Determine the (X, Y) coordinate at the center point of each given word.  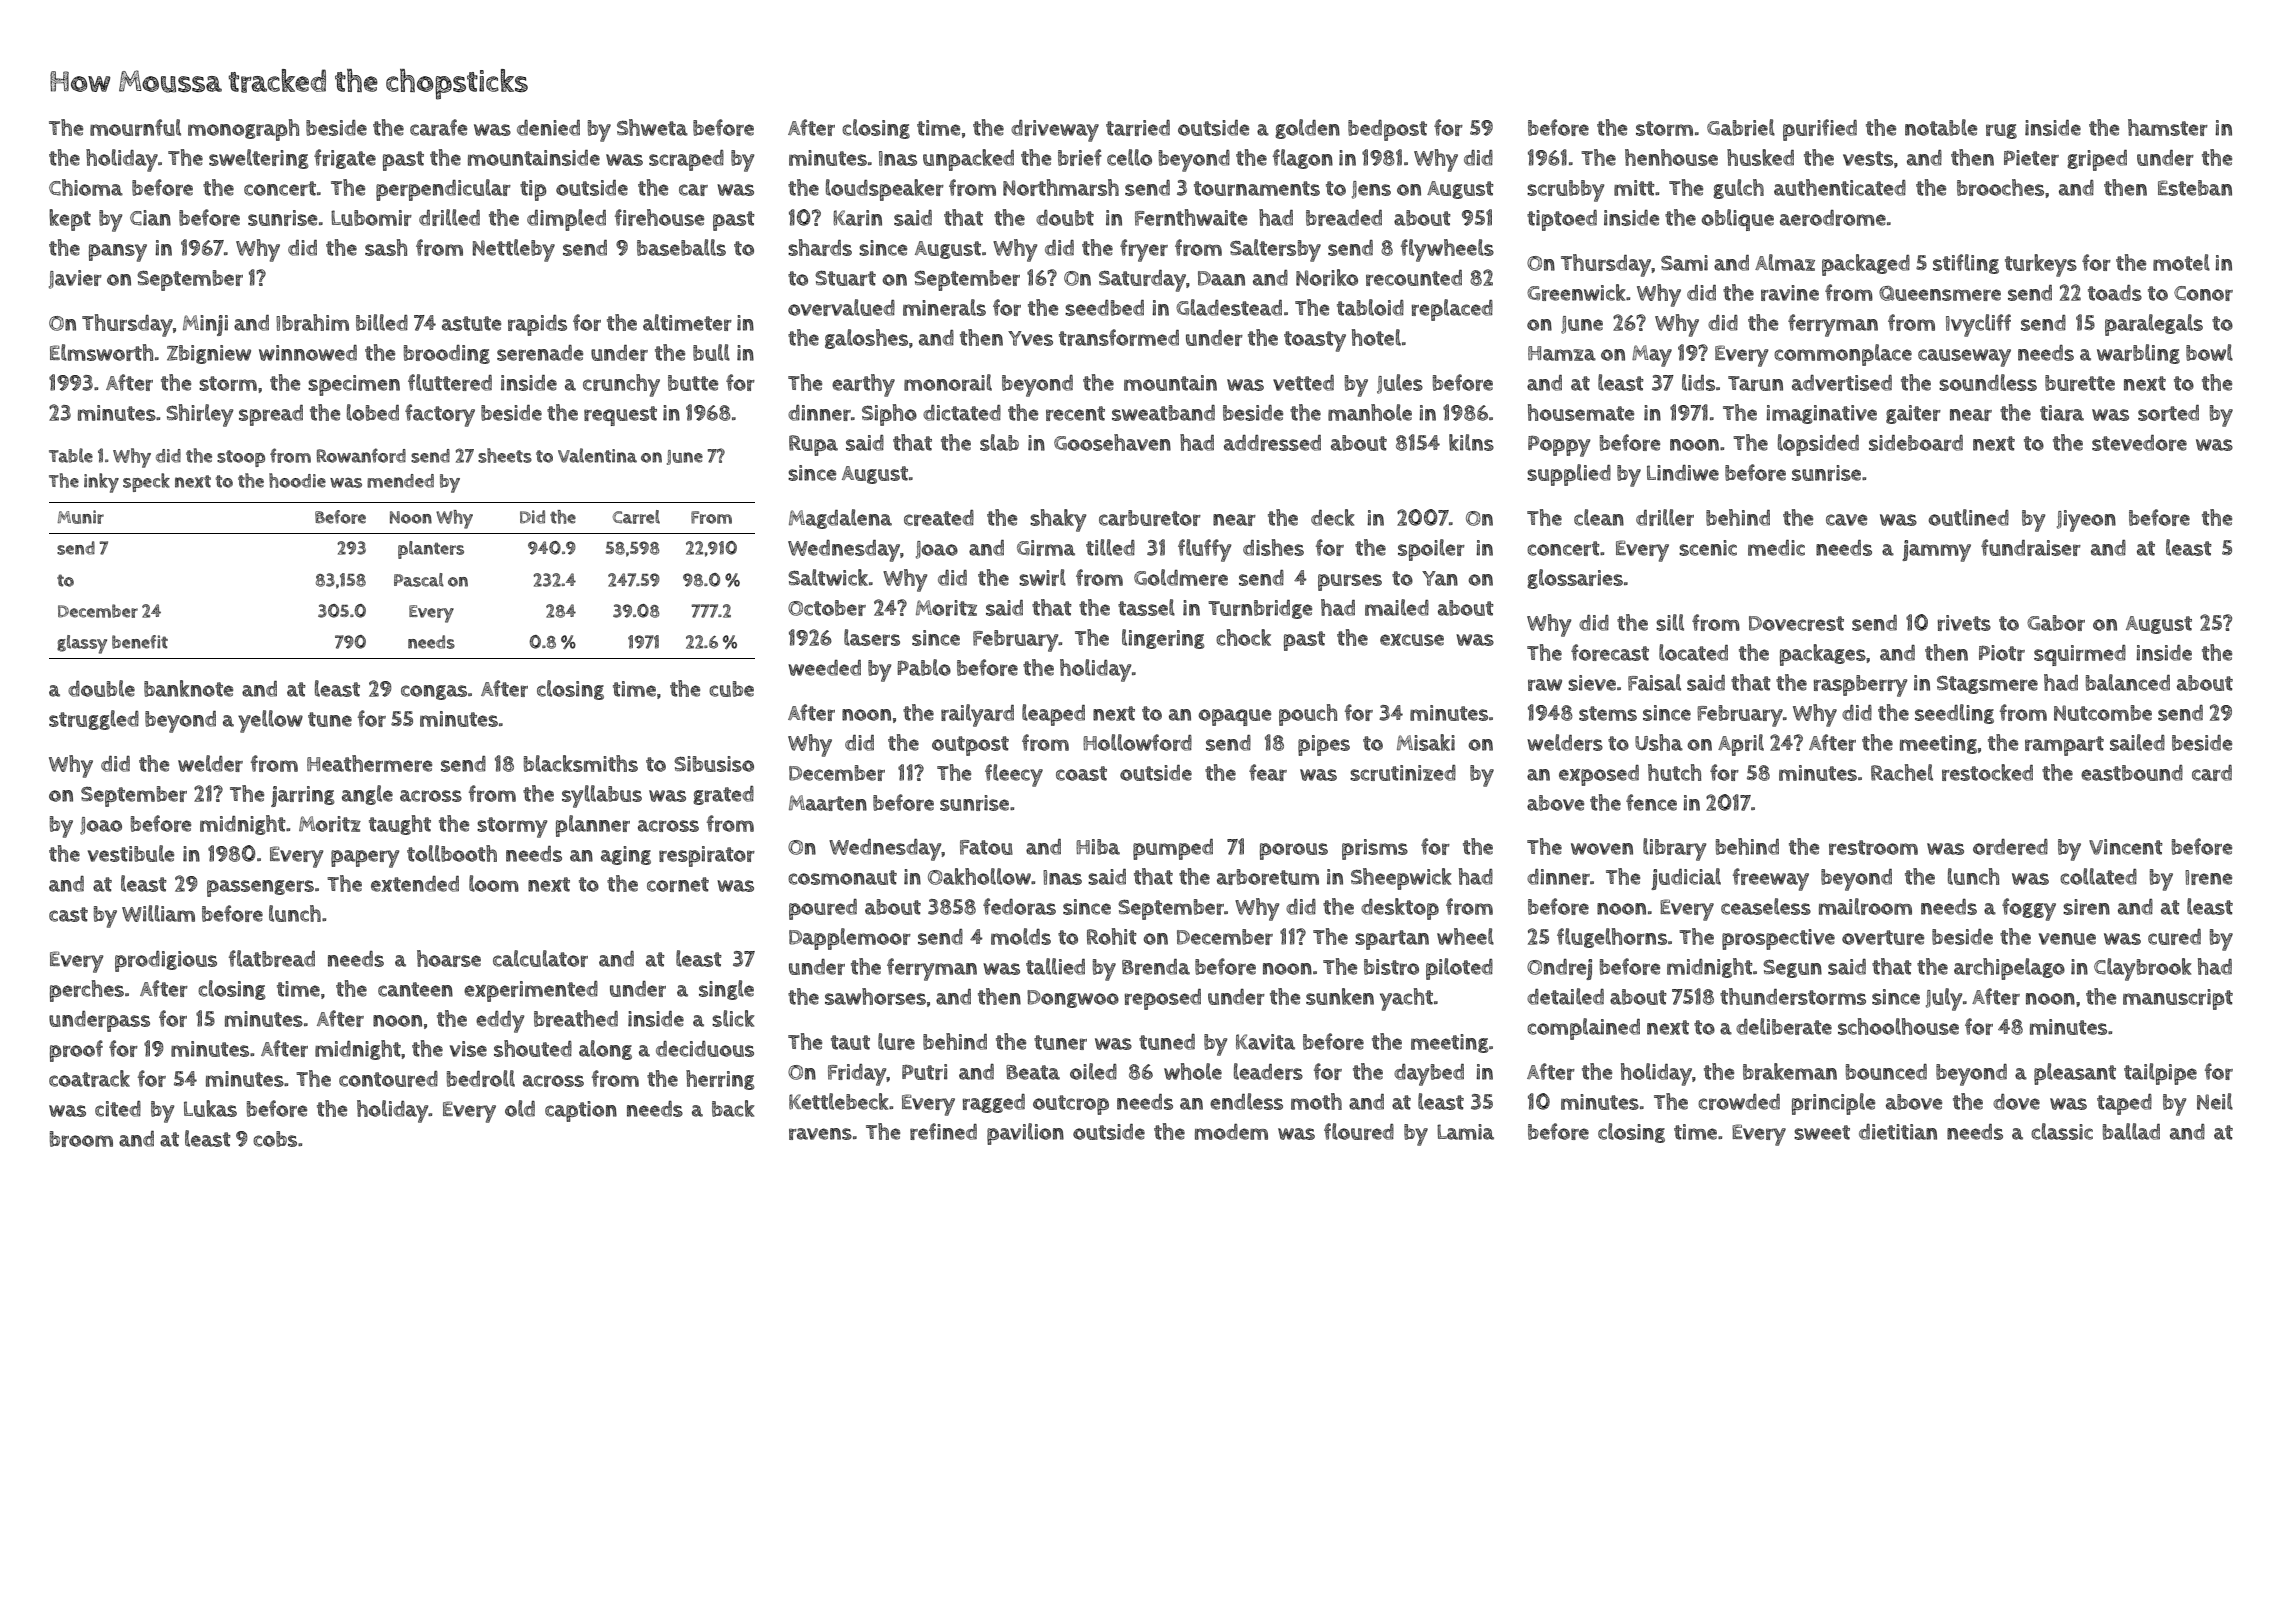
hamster (2168, 127)
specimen (354, 385)
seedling (1954, 714)
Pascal (419, 580)
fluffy (1205, 550)
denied (548, 128)
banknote (188, 688)
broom (81, 1139)
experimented (531, 991)
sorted (2168, 413)
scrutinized (1403, 773)
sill (1670, 622)
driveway (1055, 131)
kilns (1471, 442)
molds (1021, 936)
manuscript (2178, 999)
